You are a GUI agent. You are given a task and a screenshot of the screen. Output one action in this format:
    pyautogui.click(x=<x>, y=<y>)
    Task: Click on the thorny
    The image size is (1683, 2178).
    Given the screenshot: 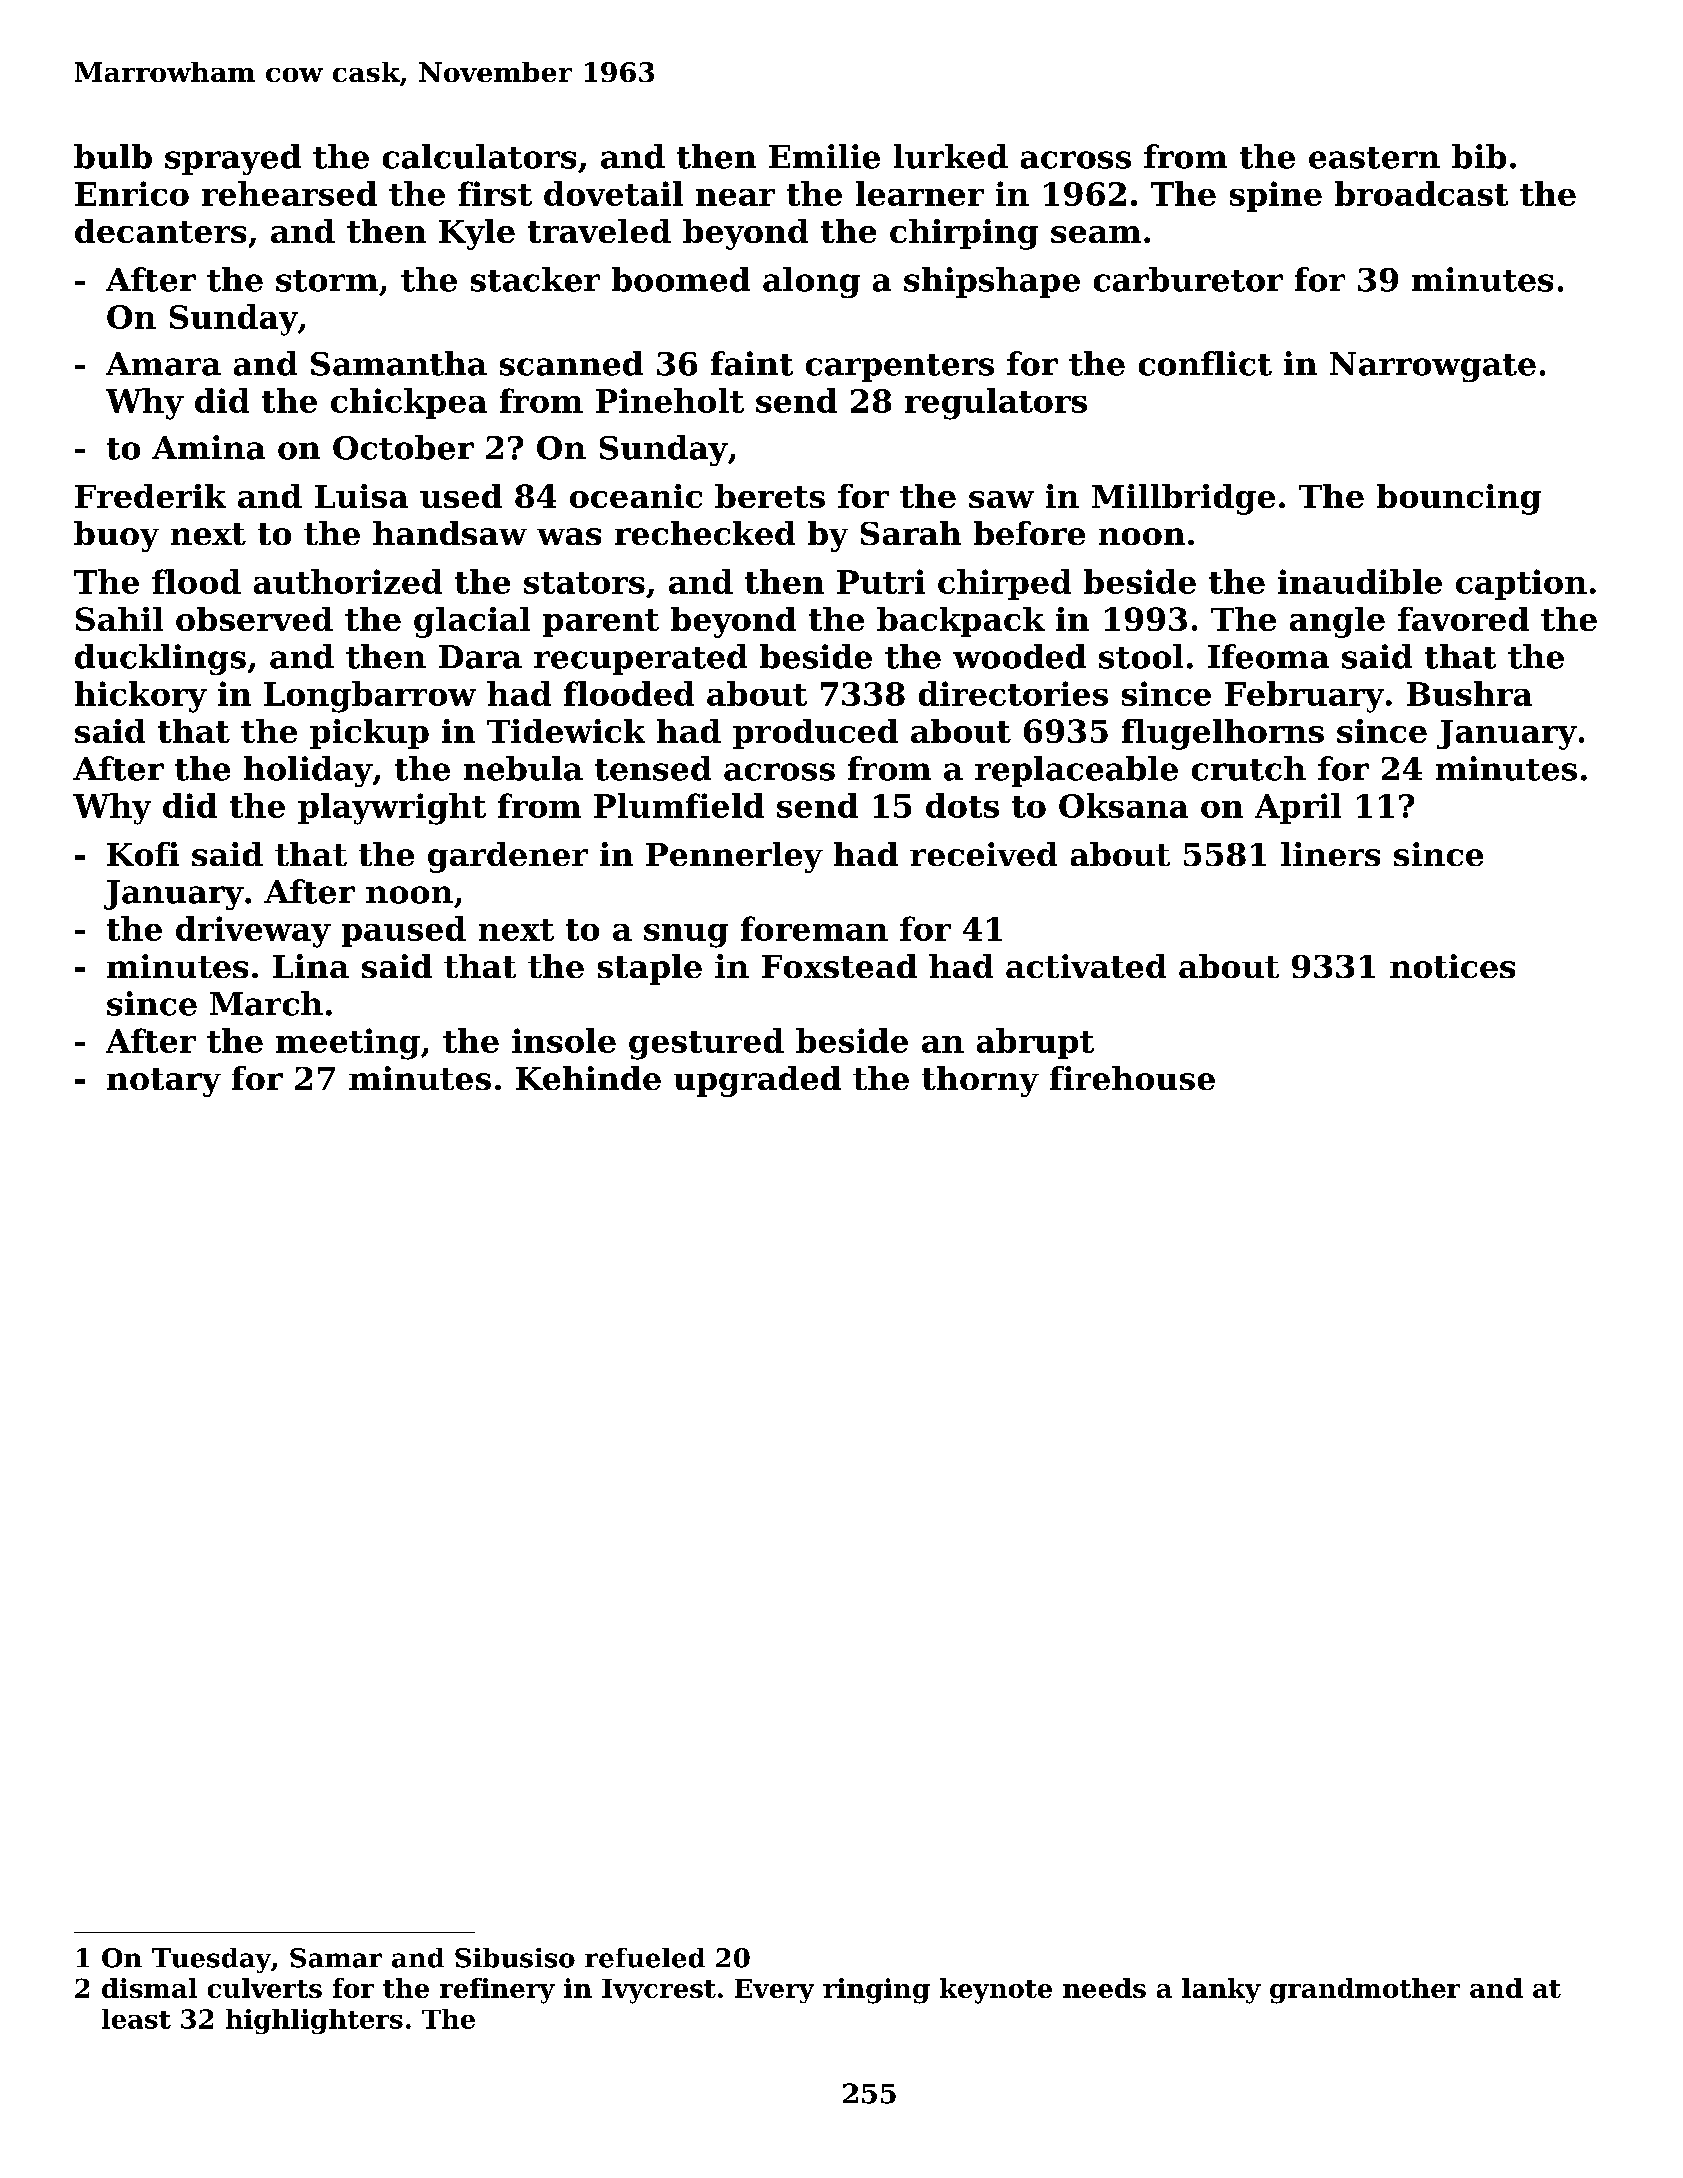 What is the action you would take?
    pyautogui.click(x=980, y=1081)
